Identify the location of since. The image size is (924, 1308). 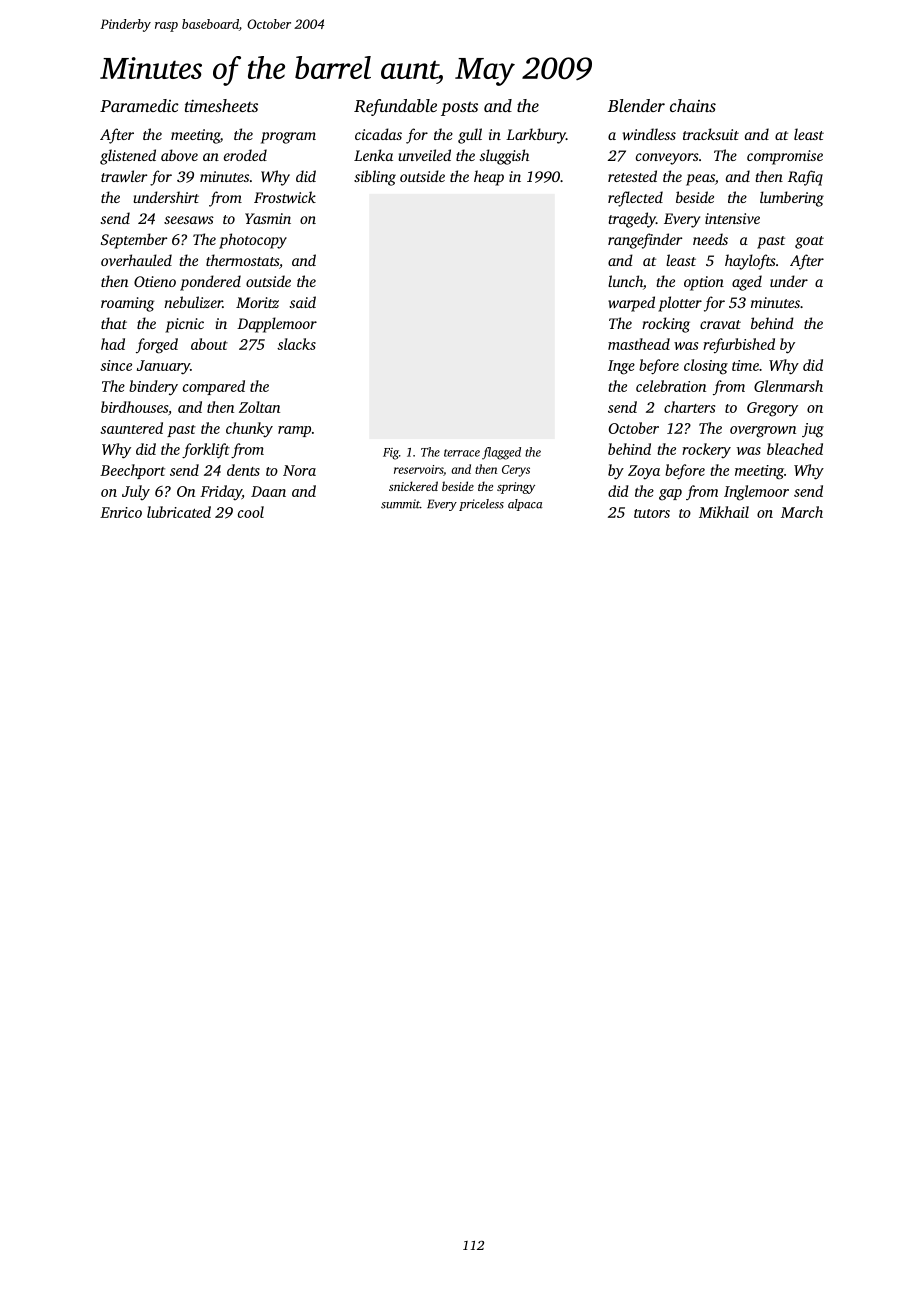
(116, 365).
